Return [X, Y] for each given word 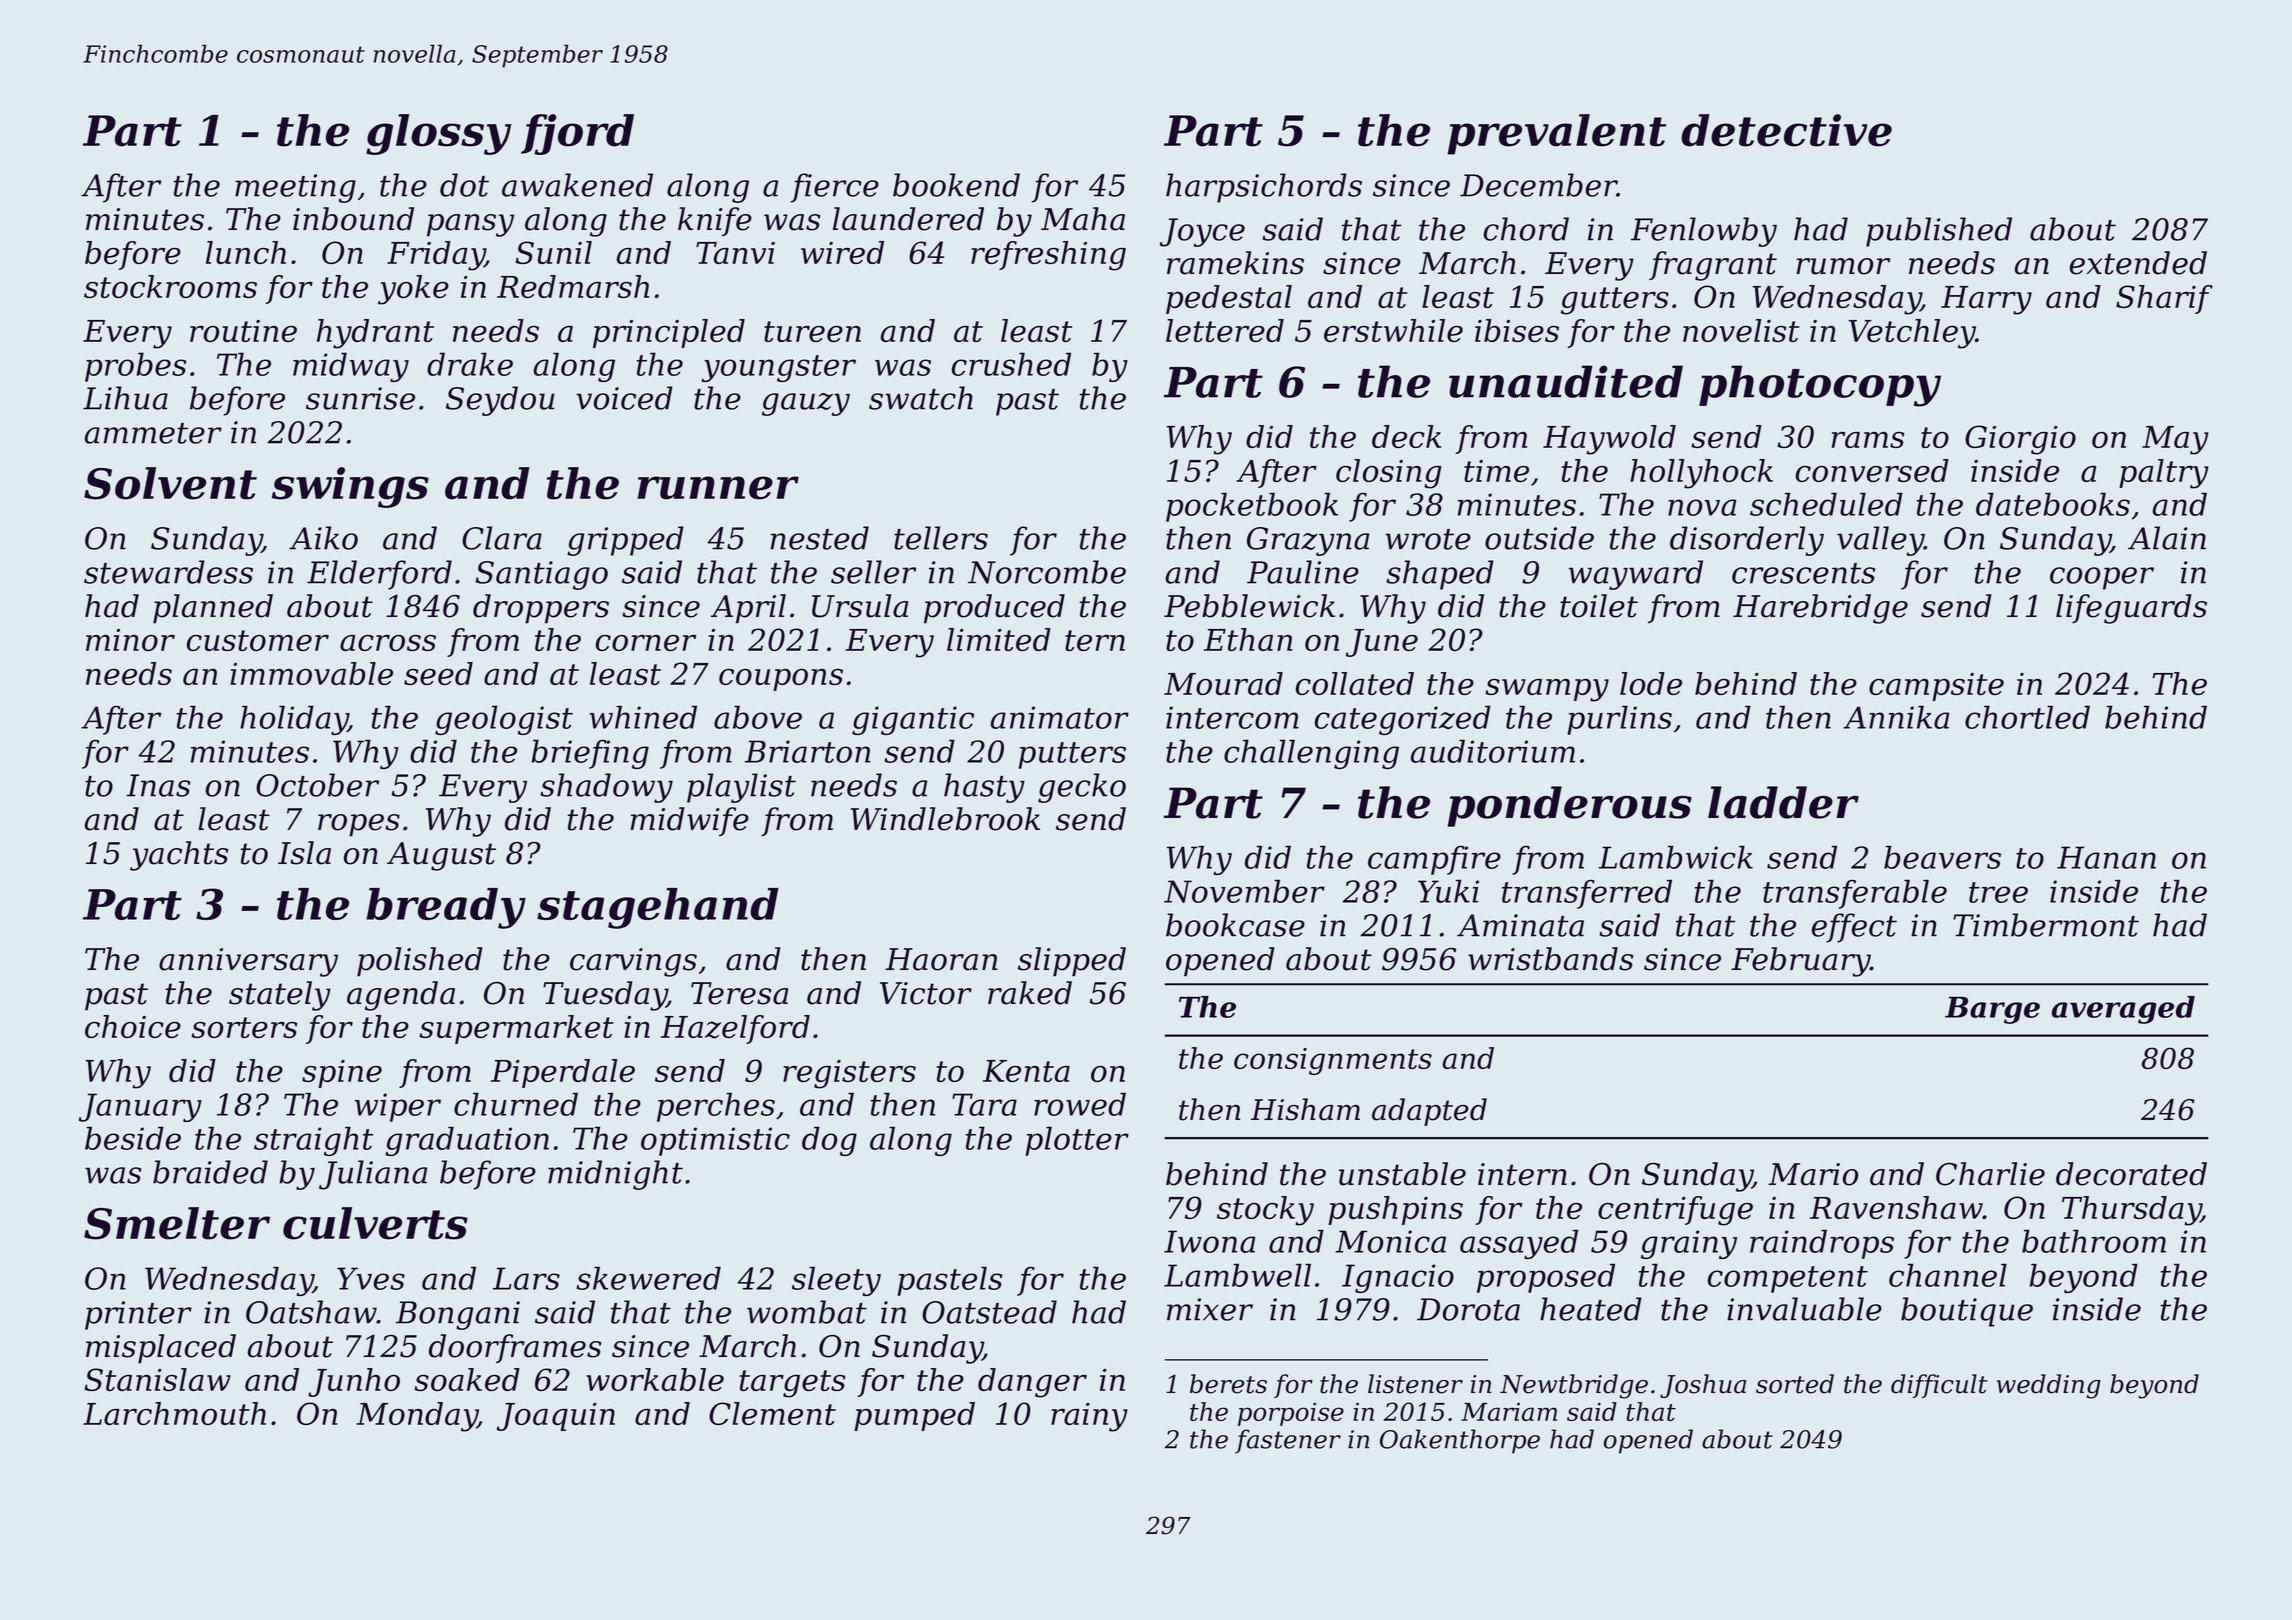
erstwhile [1393, 330]
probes [135, 367]
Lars [526, 1278]
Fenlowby [1704, 232]
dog [829, 1141]
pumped [914, 1416]
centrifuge [1675, 1211]
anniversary [248, 962]
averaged [2123, 1010]
